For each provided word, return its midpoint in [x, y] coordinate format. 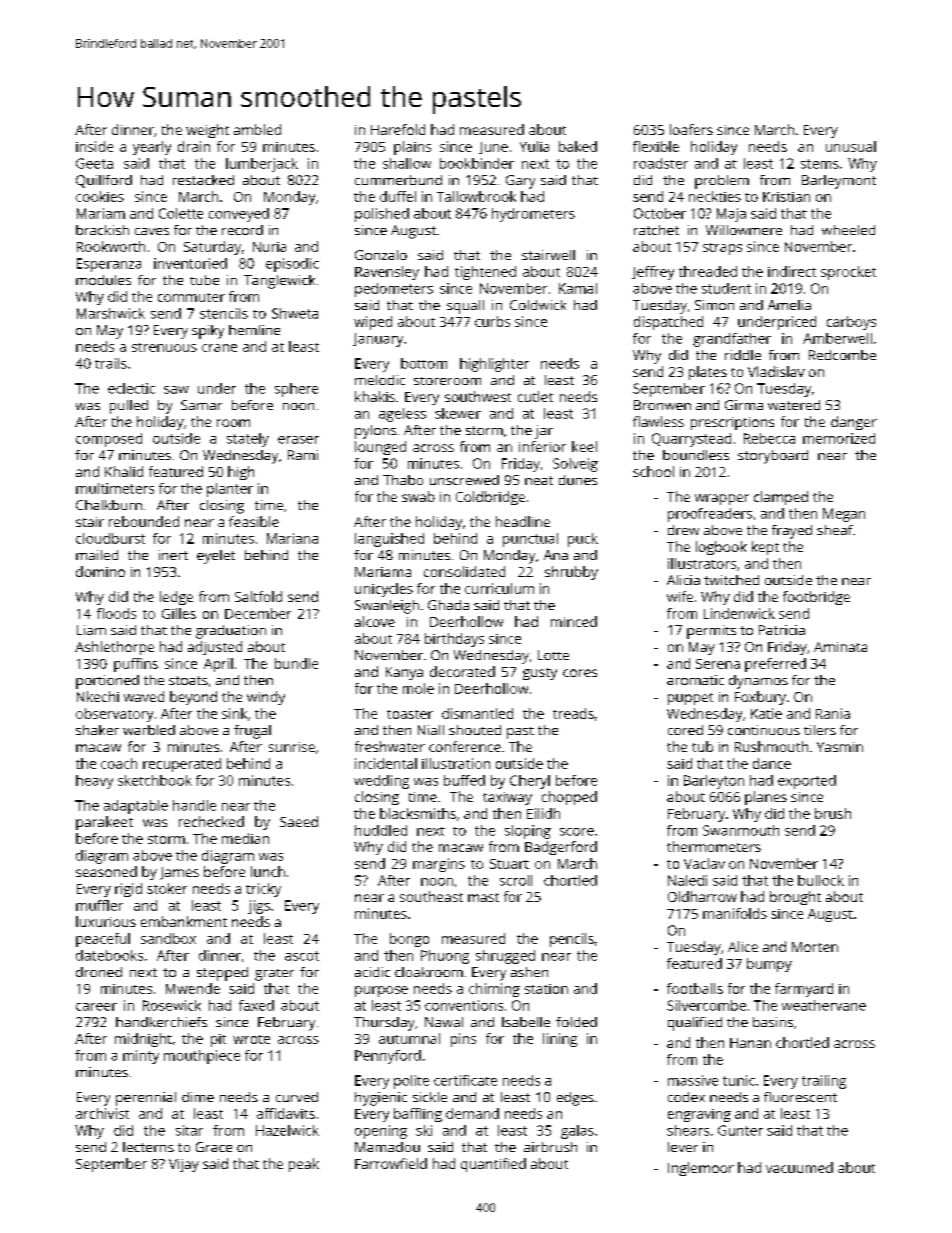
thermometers [714, 846]
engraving [699, 1115]
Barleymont [839, 182]
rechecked [211, 821]
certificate [465, 1080]
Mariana [292, 538]
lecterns [148, 1147]
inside [94, 146]
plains [412, 148]
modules [103, 280]
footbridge [816, 598]
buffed [464, 780]
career [96, 1007]
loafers [691, 129]
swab [418, 496]
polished [382, 215]
